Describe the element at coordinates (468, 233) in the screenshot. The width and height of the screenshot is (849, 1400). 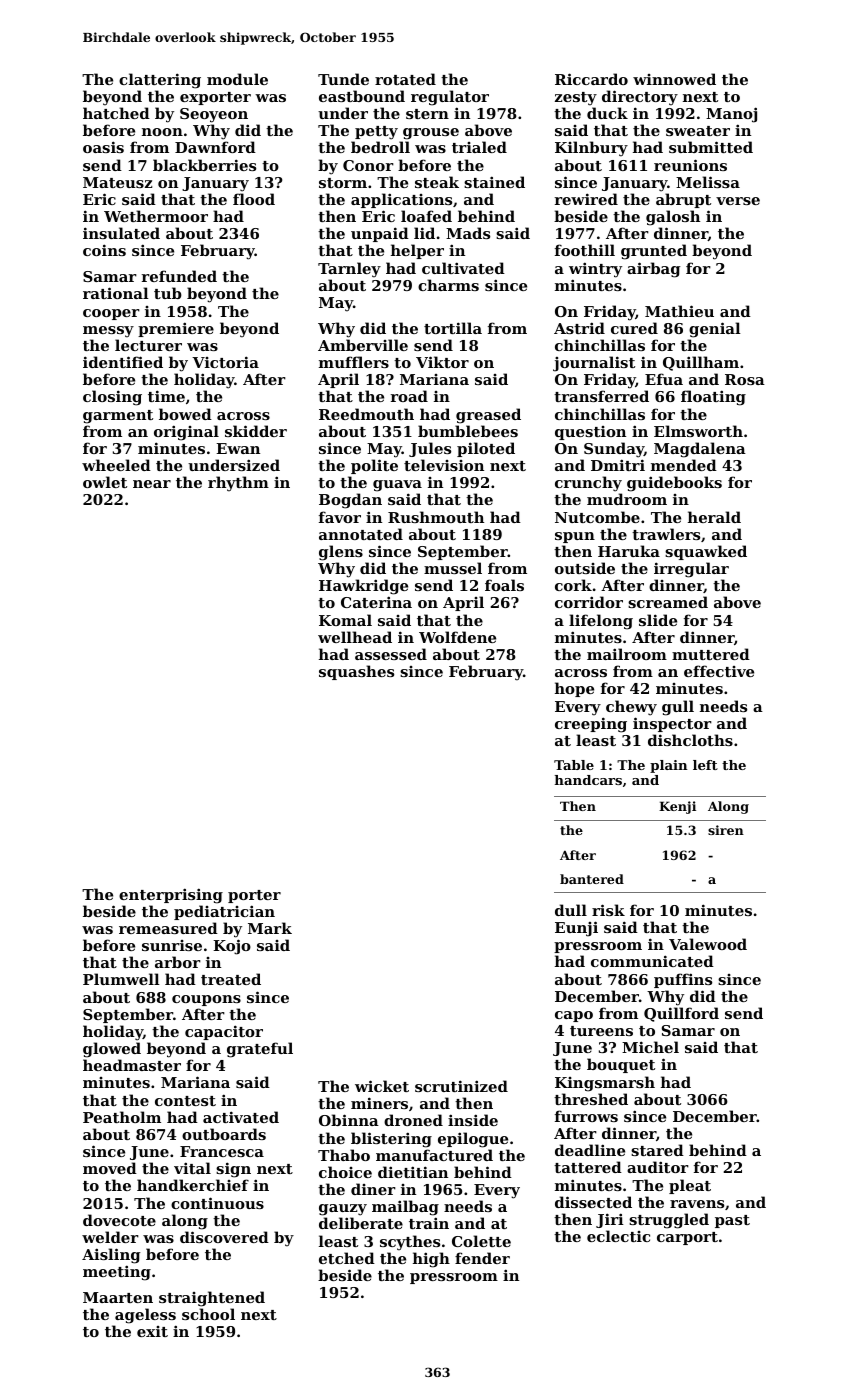
I see `Mads` at that location.
